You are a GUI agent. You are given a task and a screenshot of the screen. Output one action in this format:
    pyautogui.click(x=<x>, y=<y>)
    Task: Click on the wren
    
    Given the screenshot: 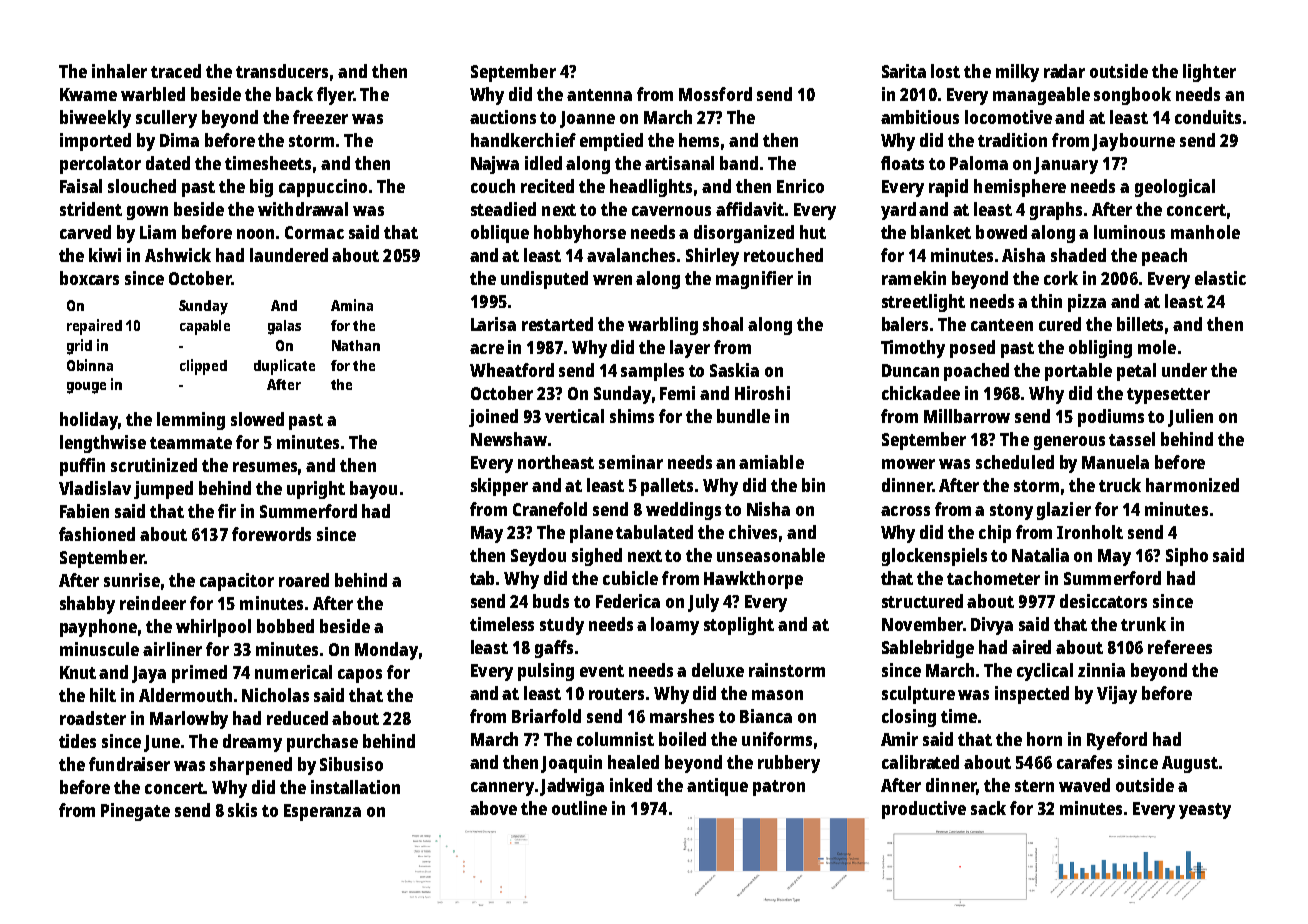 What is the action you would take?
    pyautogui.click(x=612, y=280)
